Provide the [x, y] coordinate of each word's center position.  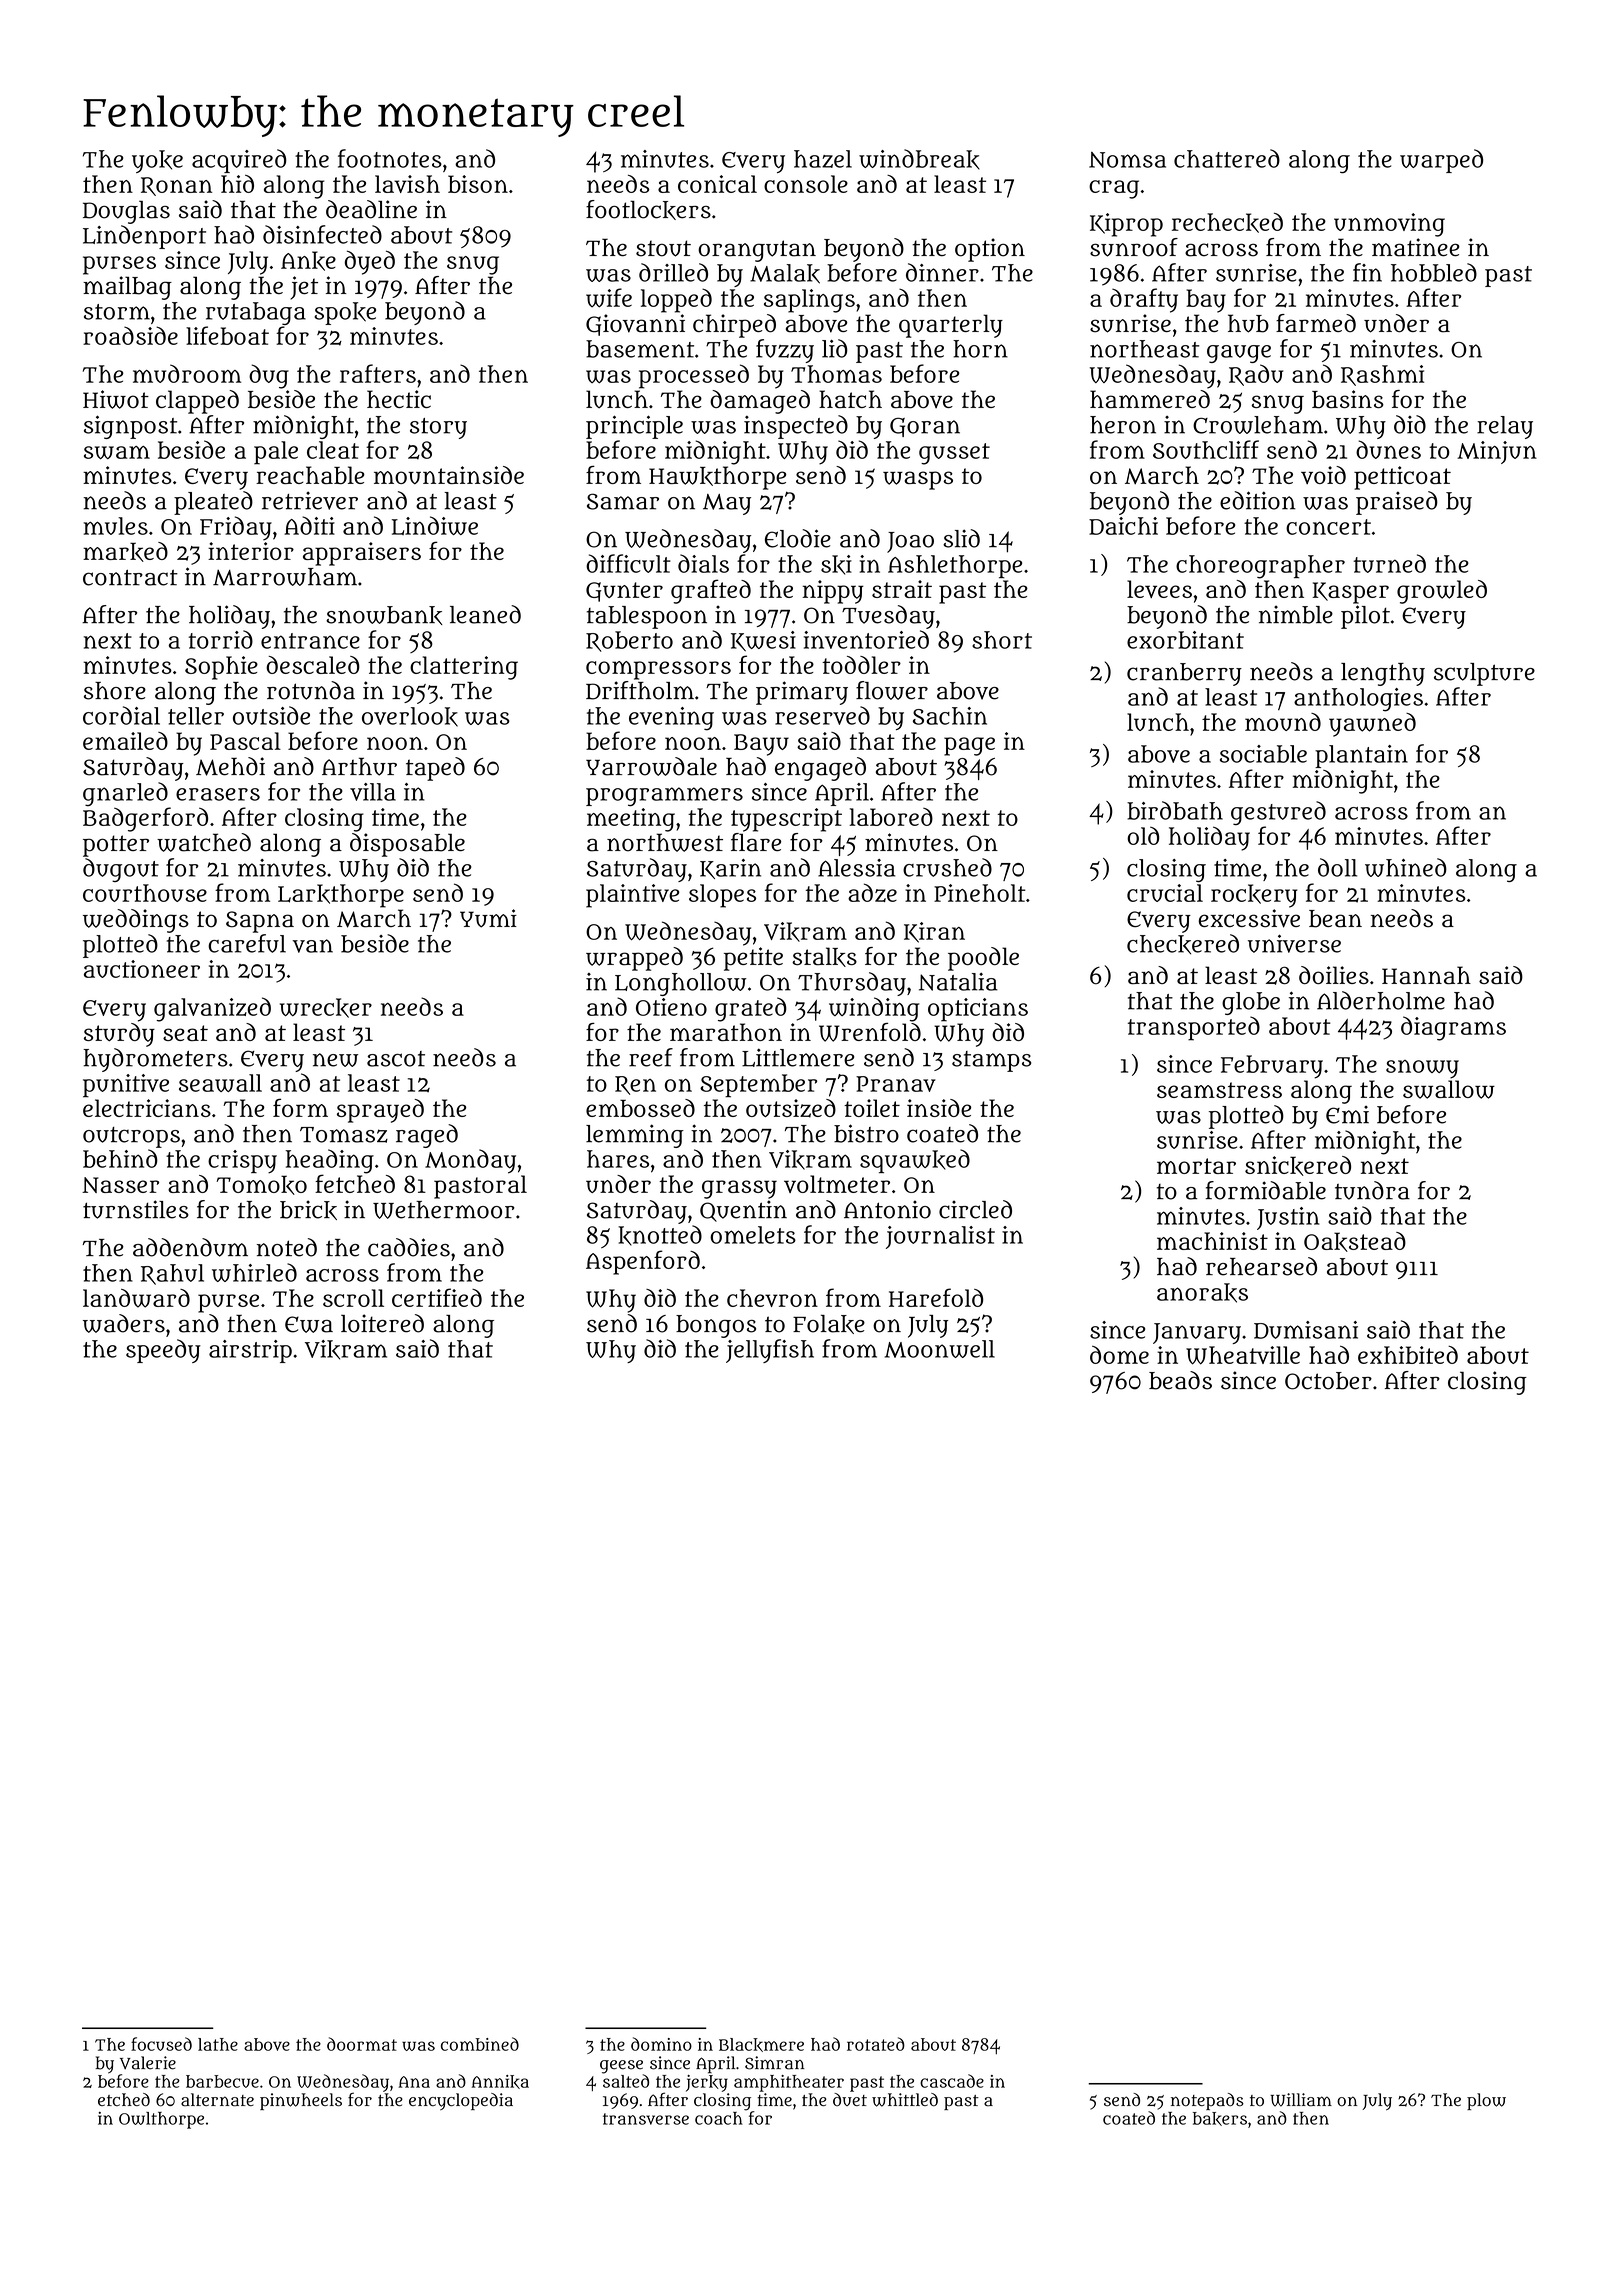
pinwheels [301, 2101]
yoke [157, 161]
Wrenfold [870, 1032]
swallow [1449, 1089]
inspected [796, 427]
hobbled [1434, 272]
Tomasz [344, 1135]
